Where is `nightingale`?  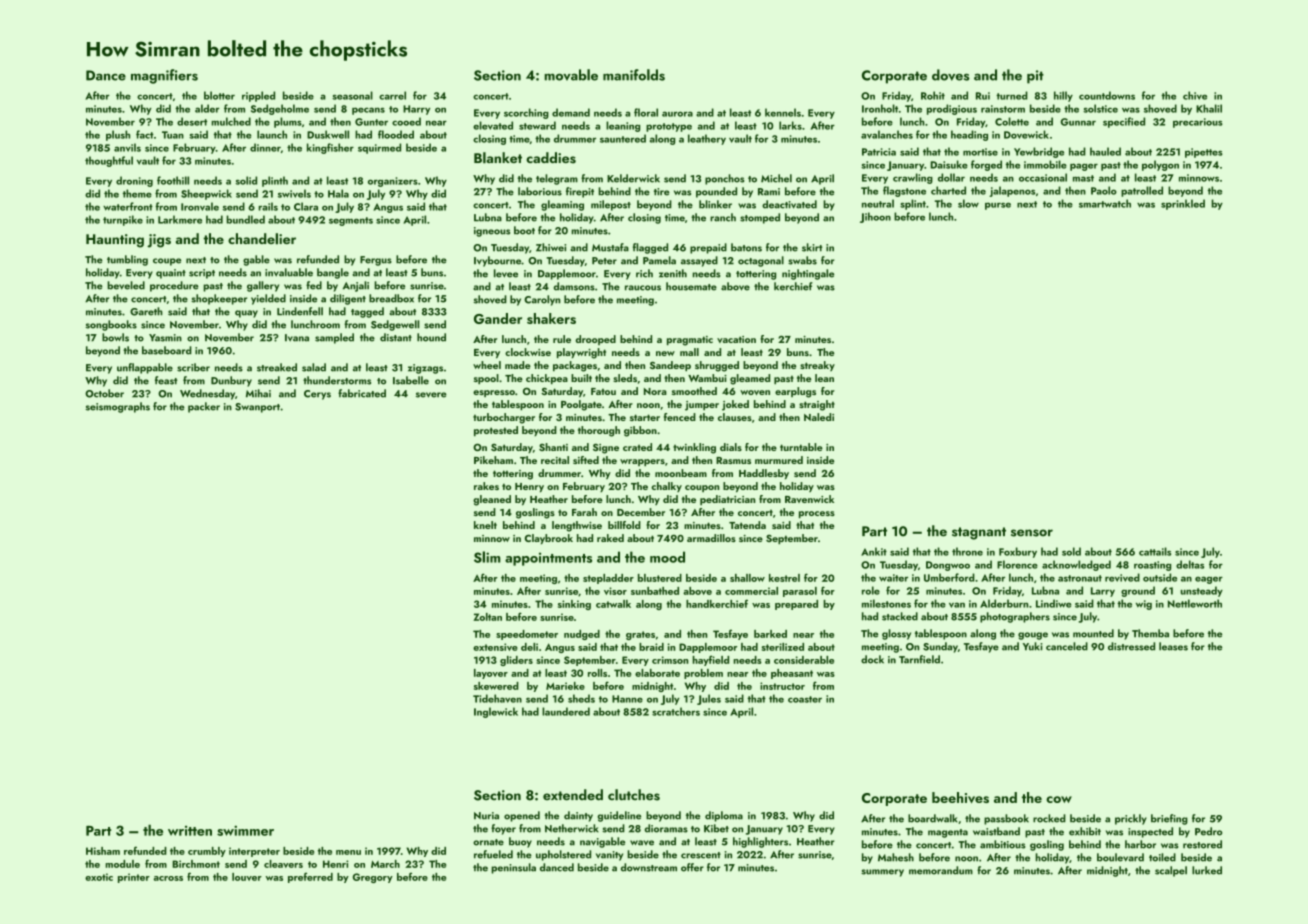 nightingale is located at coordinates (808, 274).
